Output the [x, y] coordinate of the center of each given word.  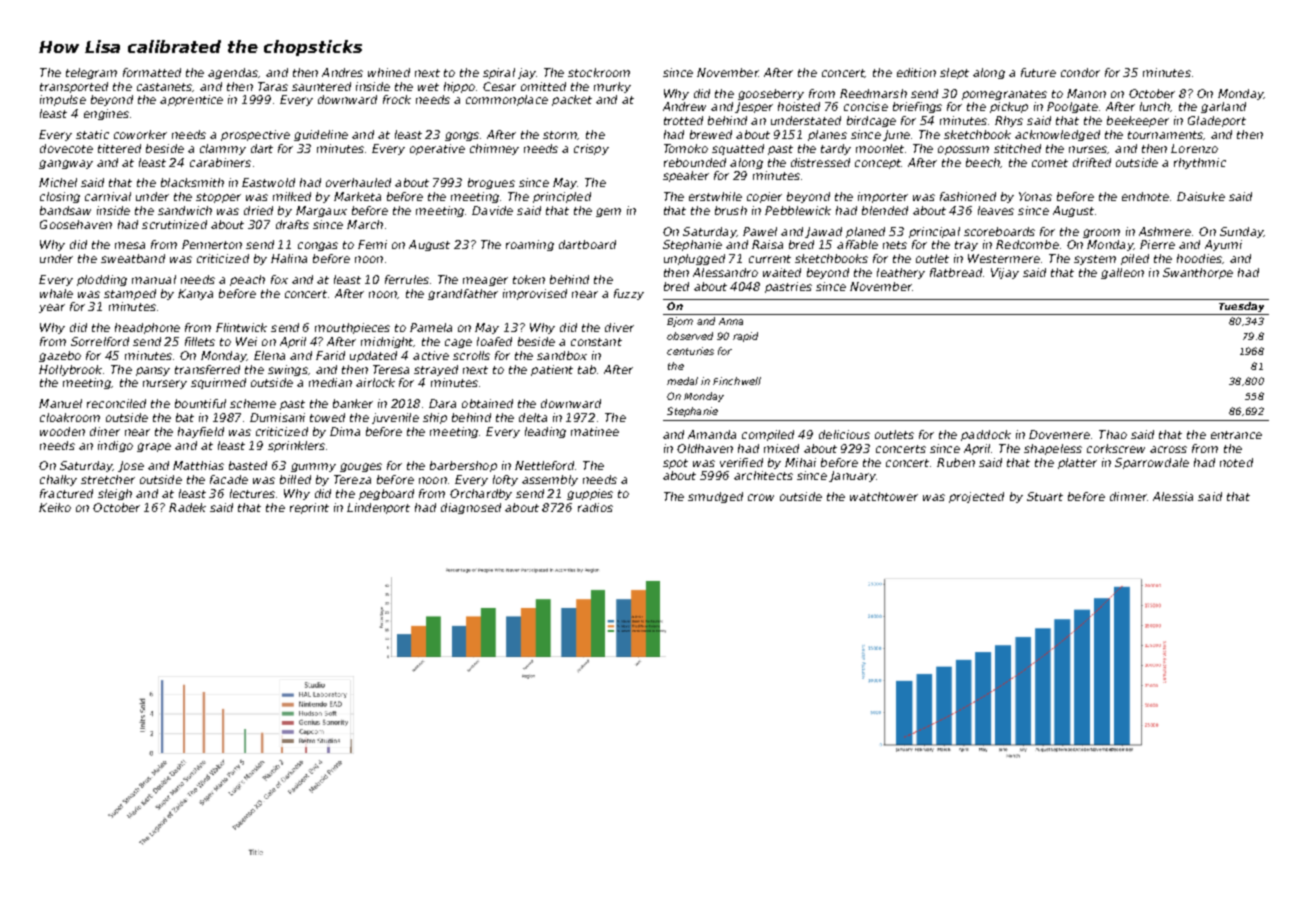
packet [572, 100]
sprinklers [296, 446]
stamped [130, 294]
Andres [342, 72]
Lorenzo [1194, 148]
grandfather [463, 294]
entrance [1236, 435]
